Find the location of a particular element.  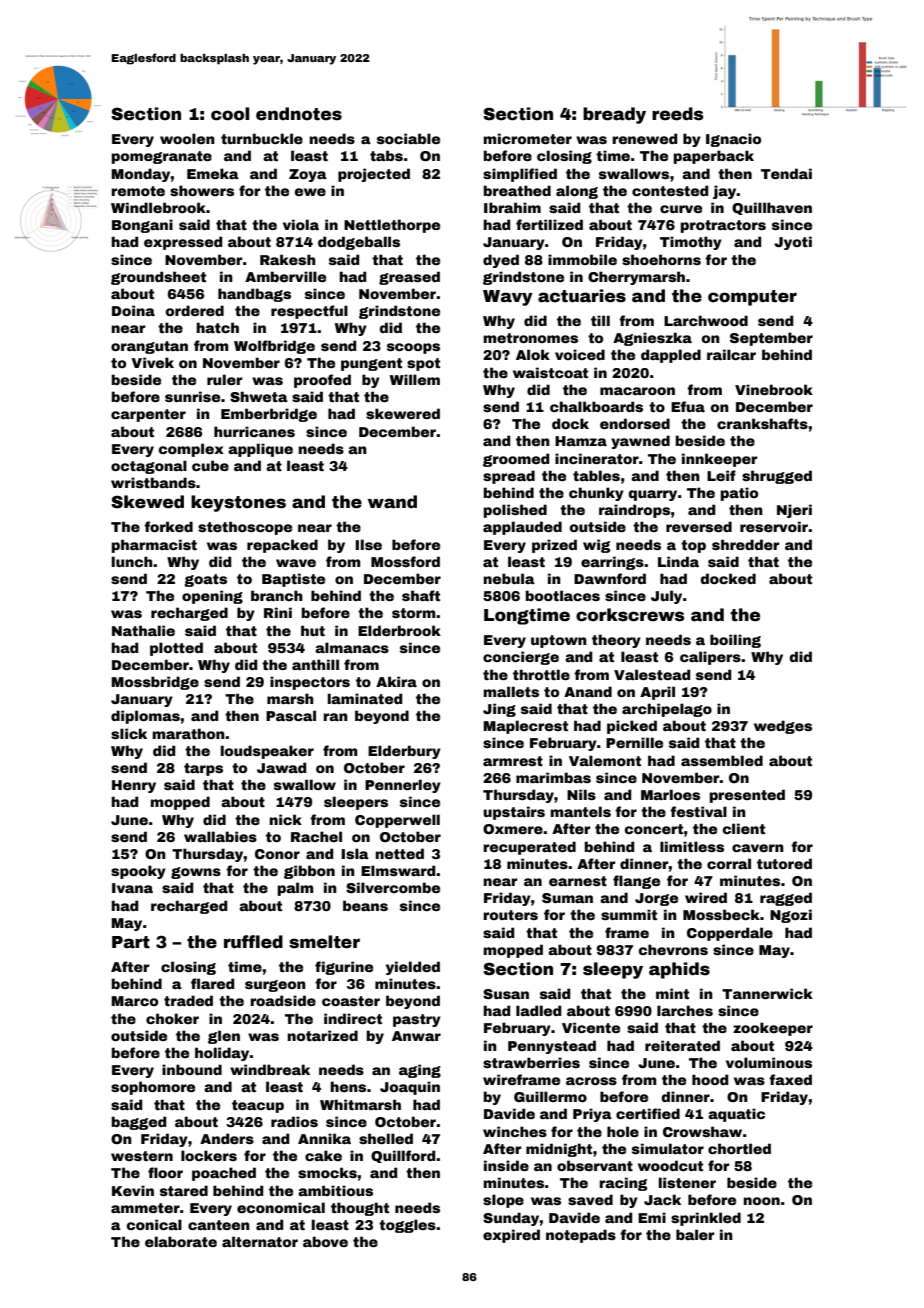

shrugged is located at coordinates (777, 477).
